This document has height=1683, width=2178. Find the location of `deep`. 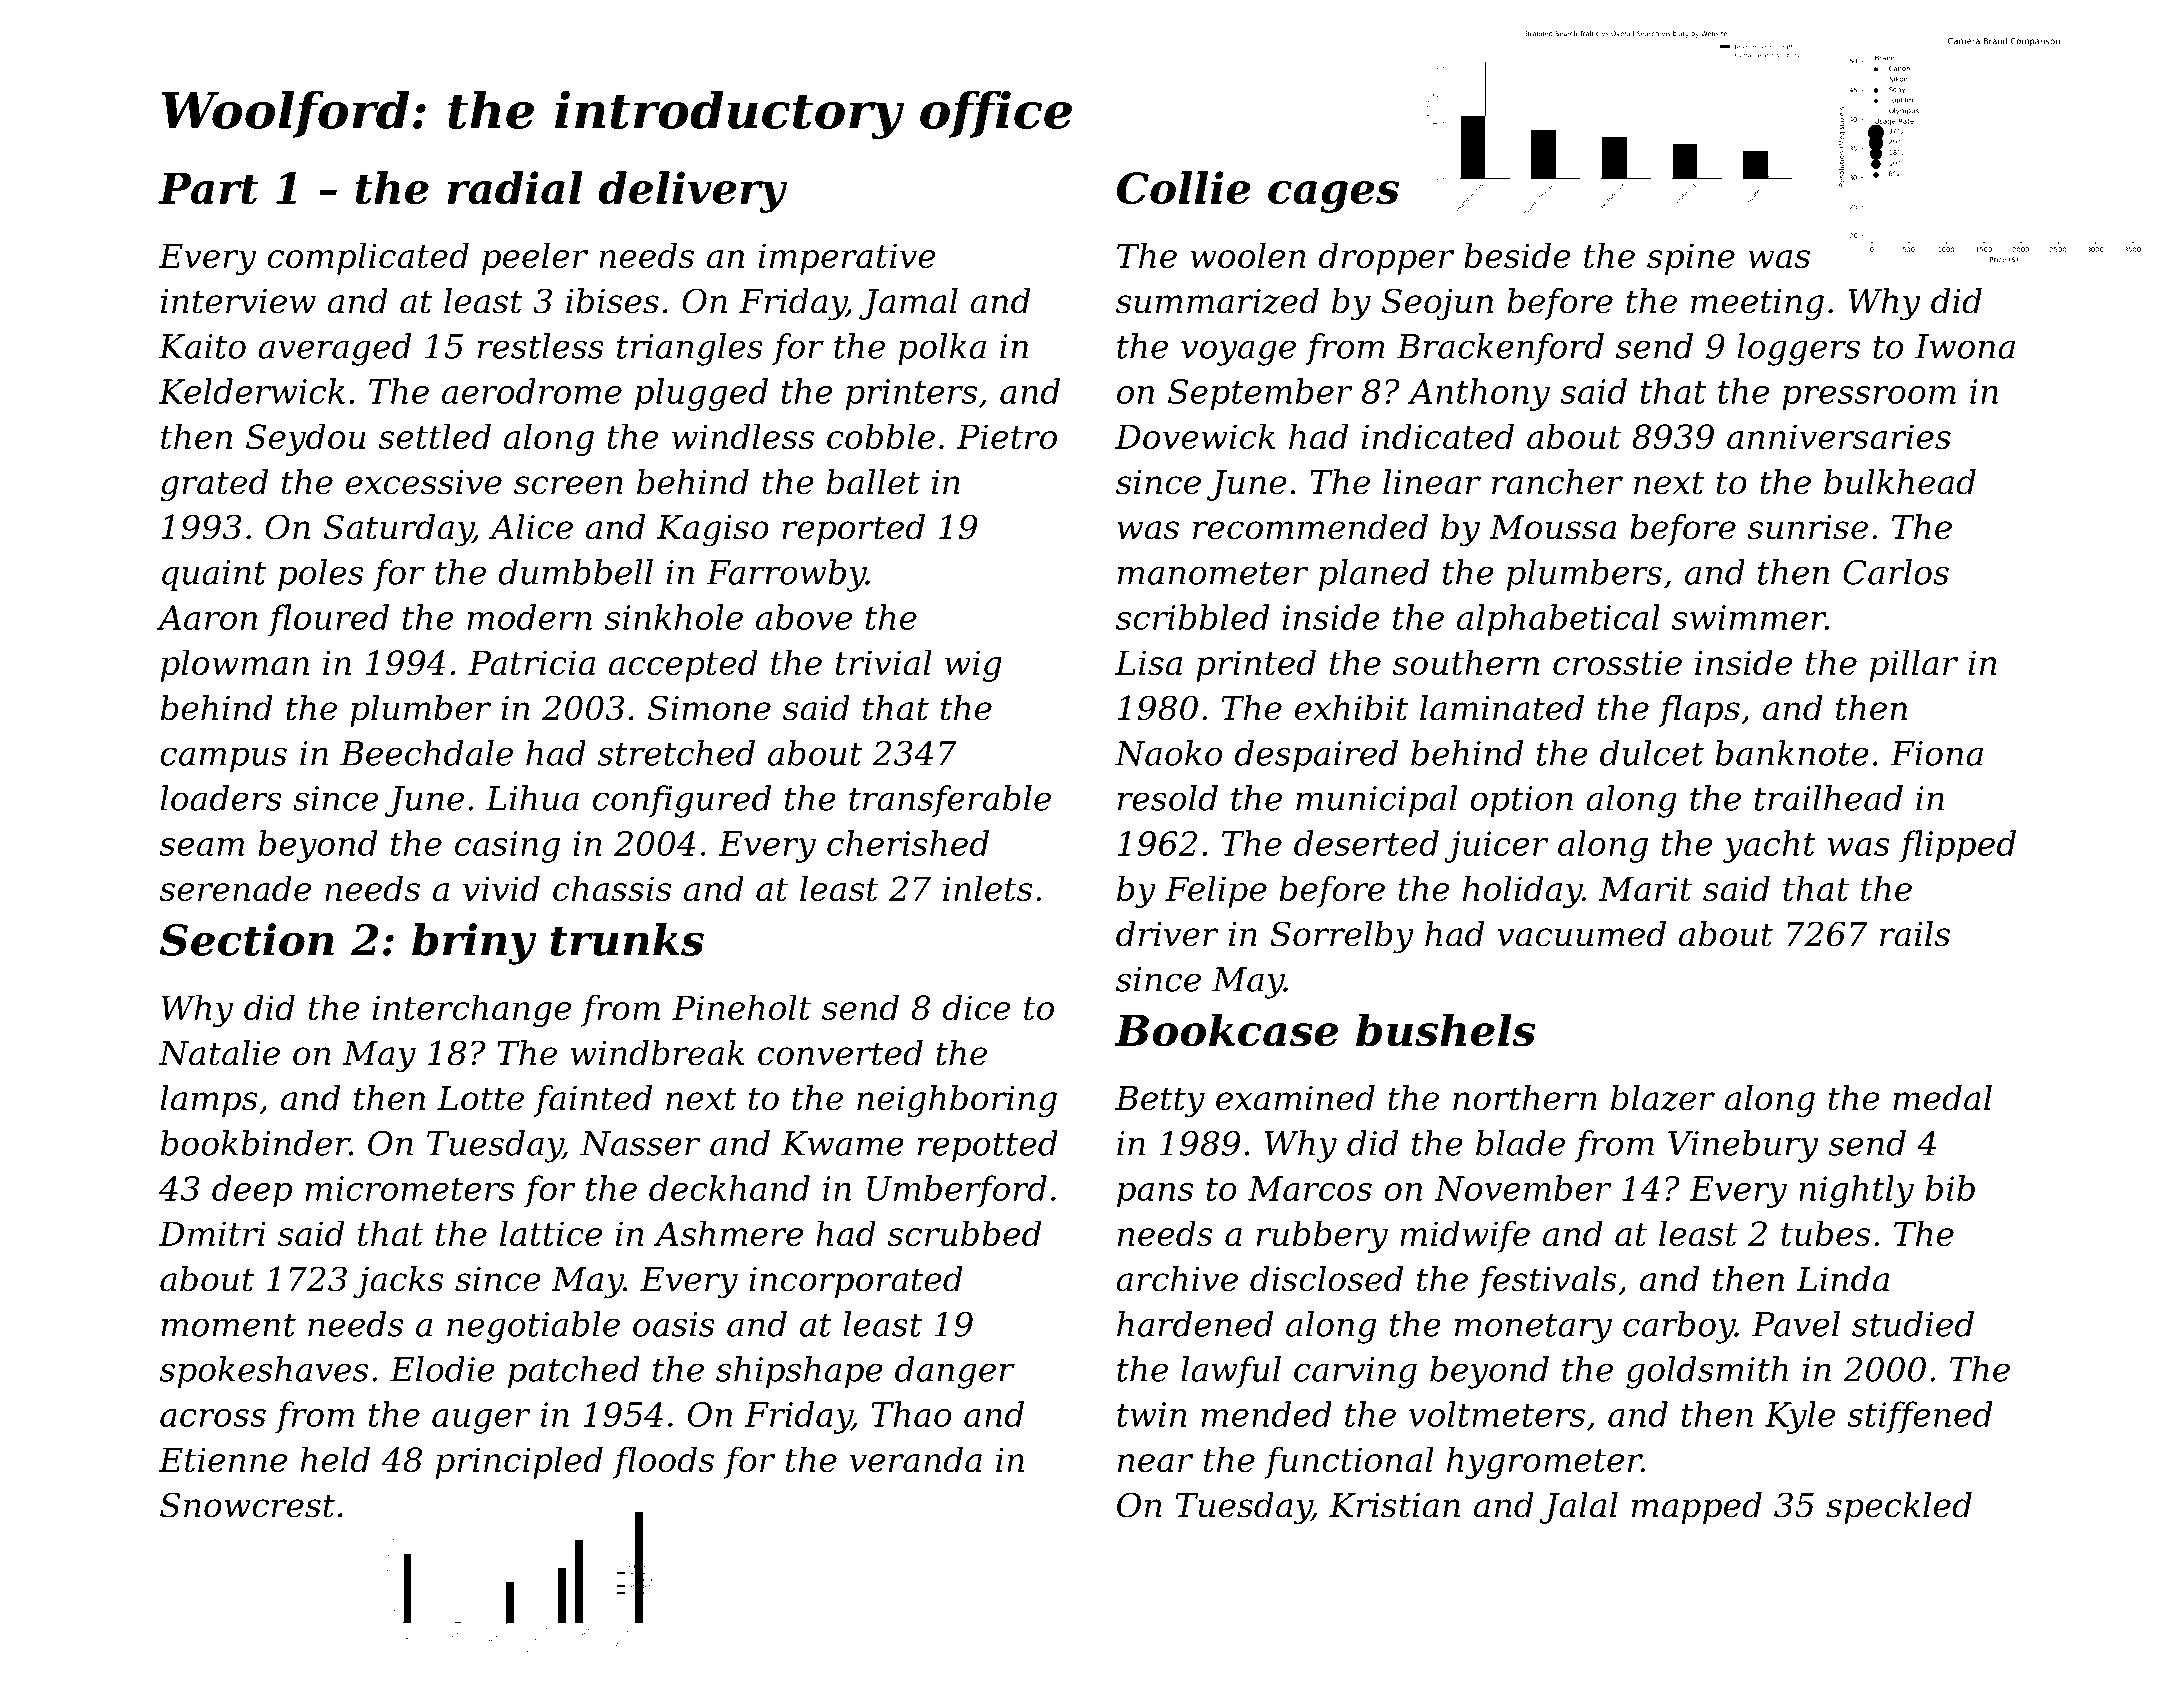

deep is located at coordinates (252, 1191).
